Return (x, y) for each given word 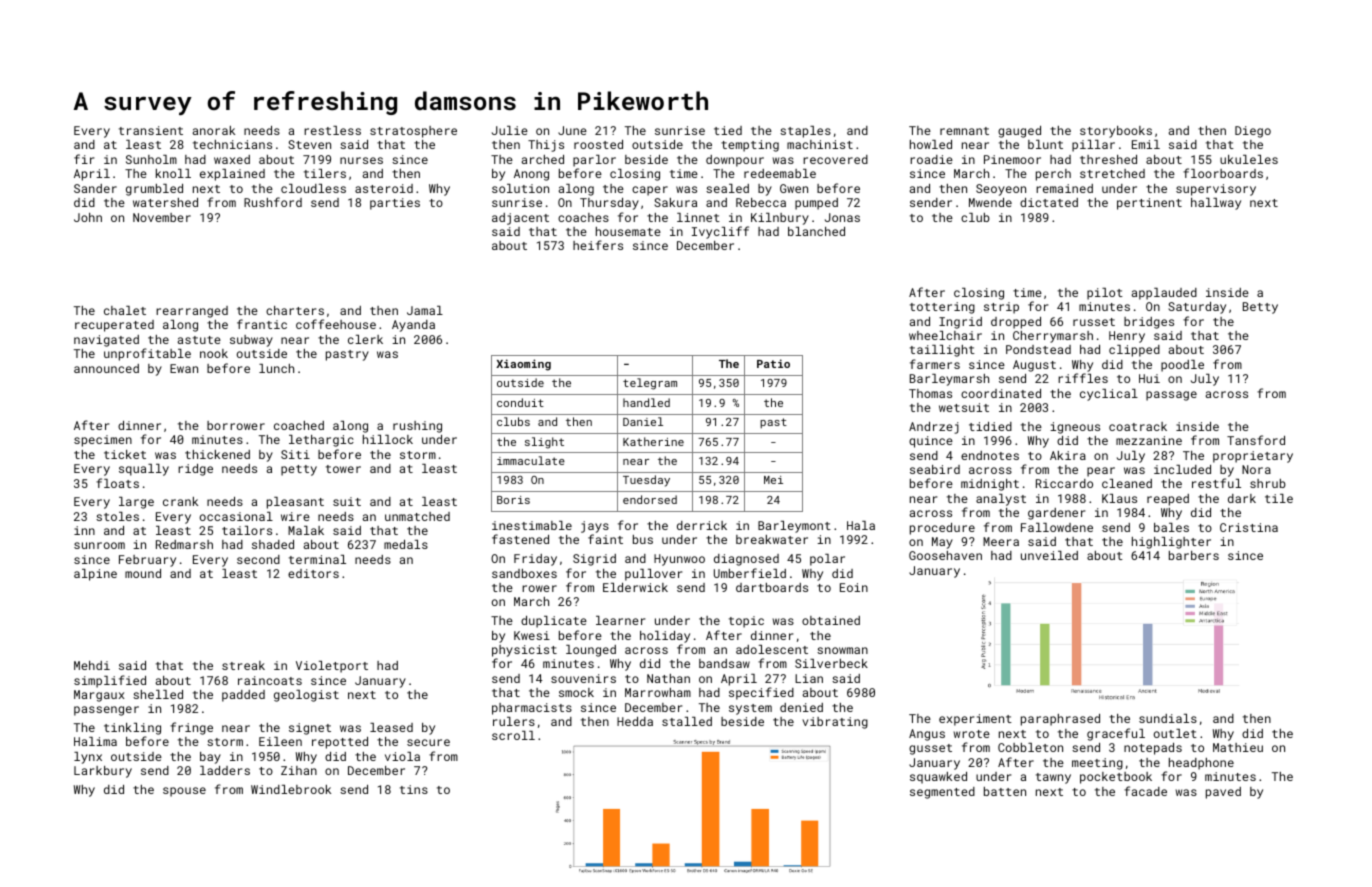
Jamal (425, 310)
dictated (1049, 202)
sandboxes (524, 573)
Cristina (1249, 527)
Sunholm (151, 159)
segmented (942, 793)
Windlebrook (291, 789)
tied (728, 130)
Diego (1253, 132)
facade (1145, 791)
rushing (417, 427)
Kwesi (532, 635)
